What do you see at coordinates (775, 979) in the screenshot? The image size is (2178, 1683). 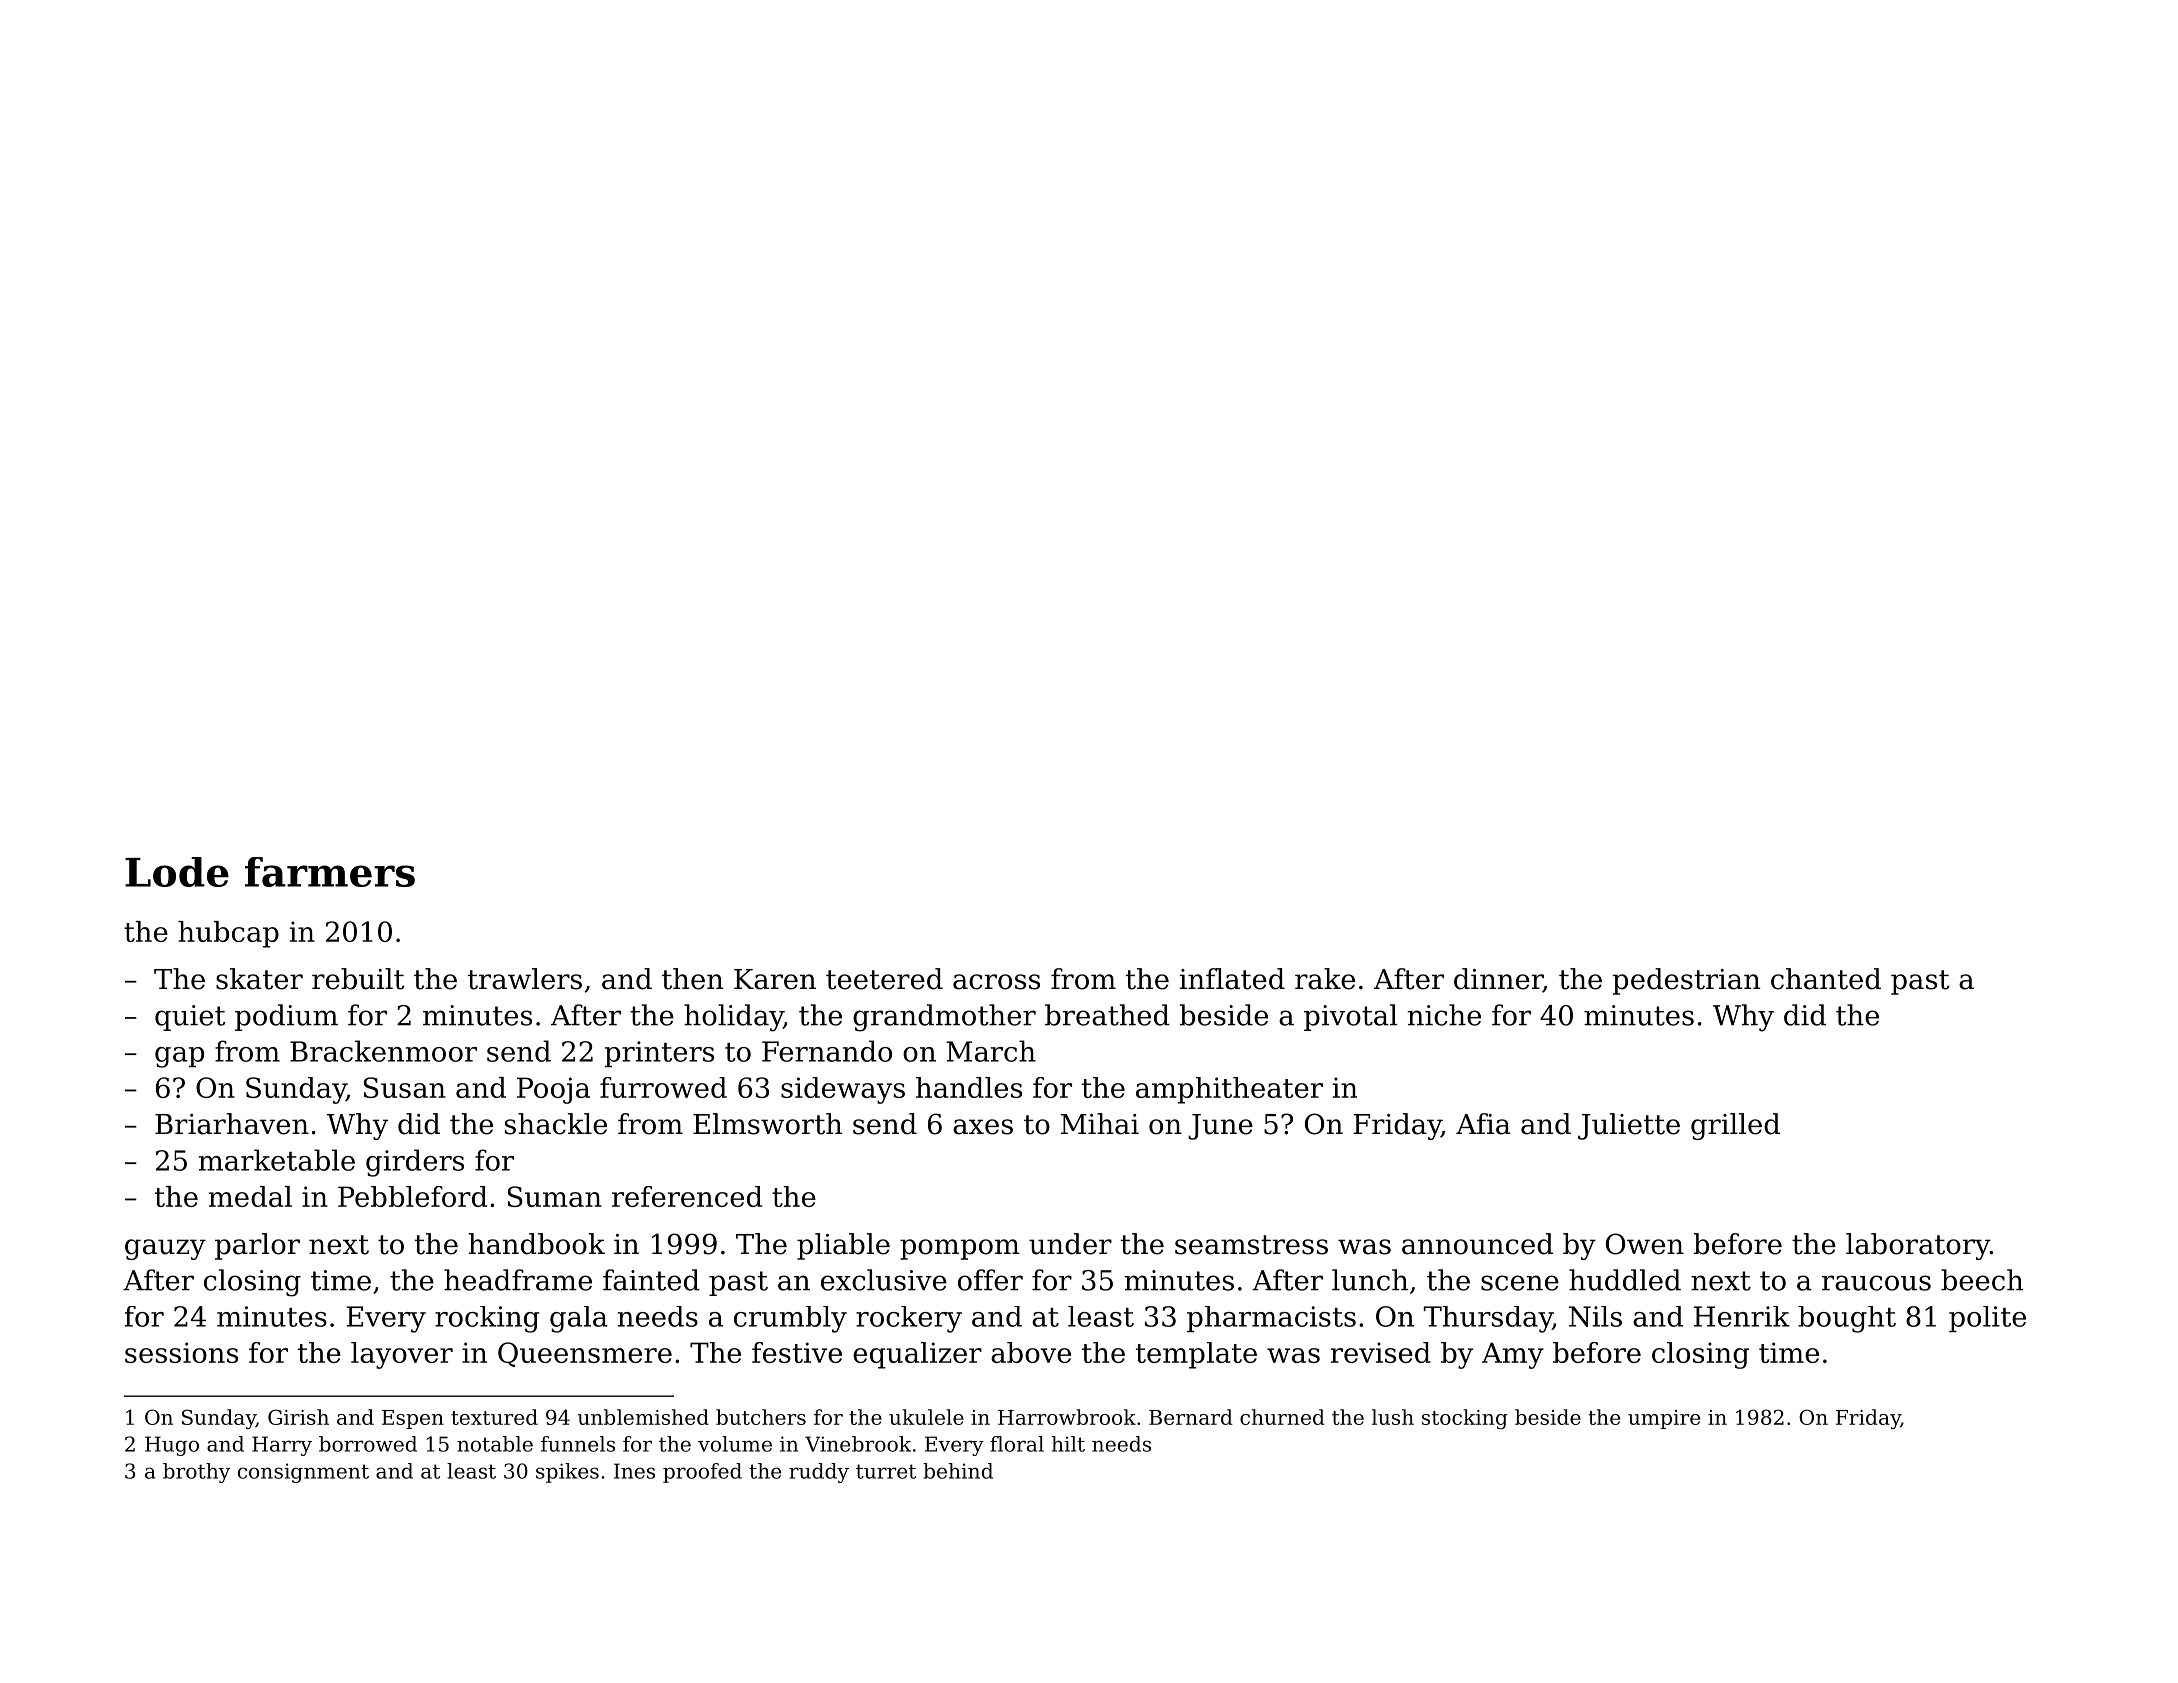 I see `Karen` at bounding box center [775, 979].
